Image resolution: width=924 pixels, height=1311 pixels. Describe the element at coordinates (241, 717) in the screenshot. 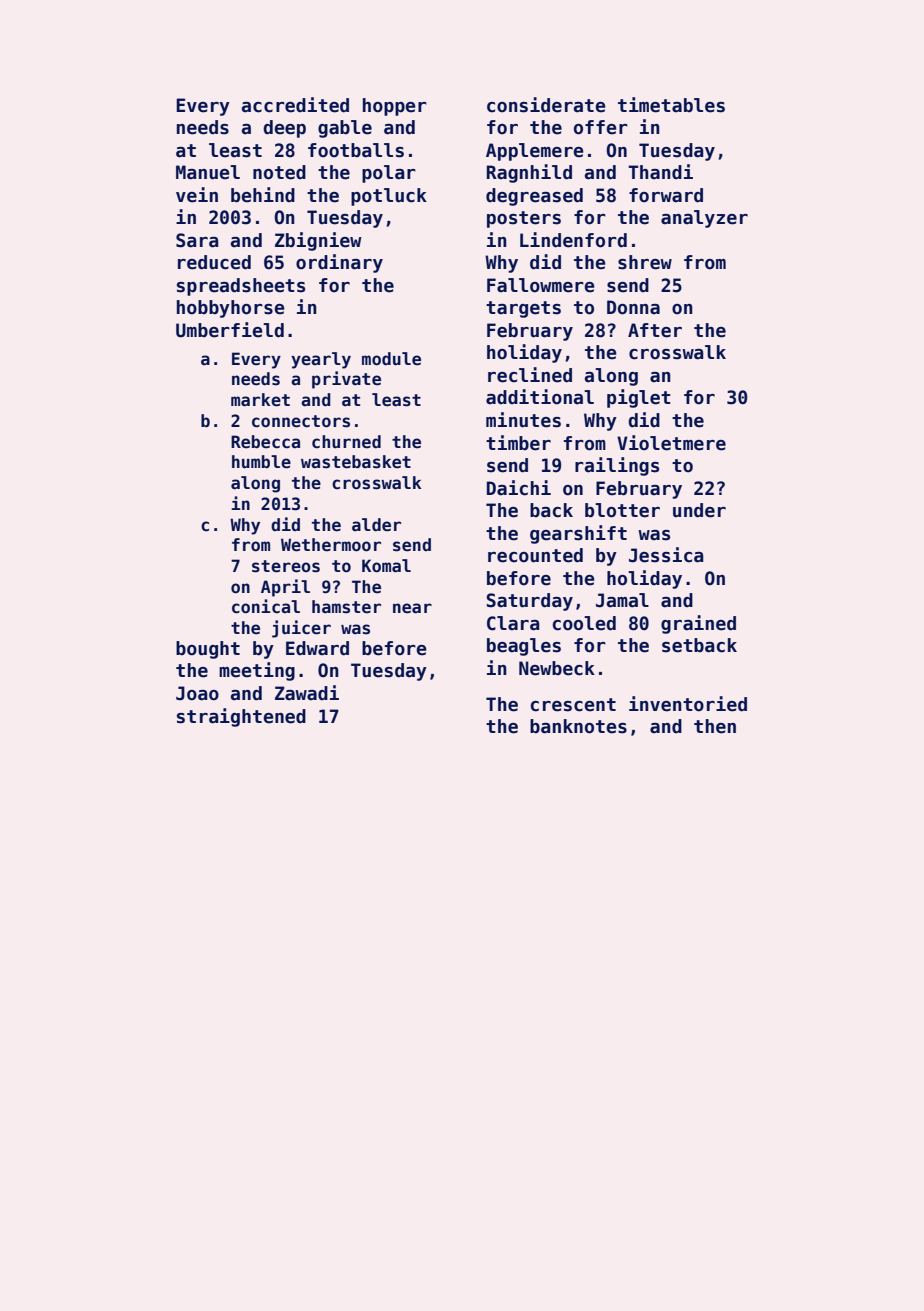

I see `straightened` at that location.
